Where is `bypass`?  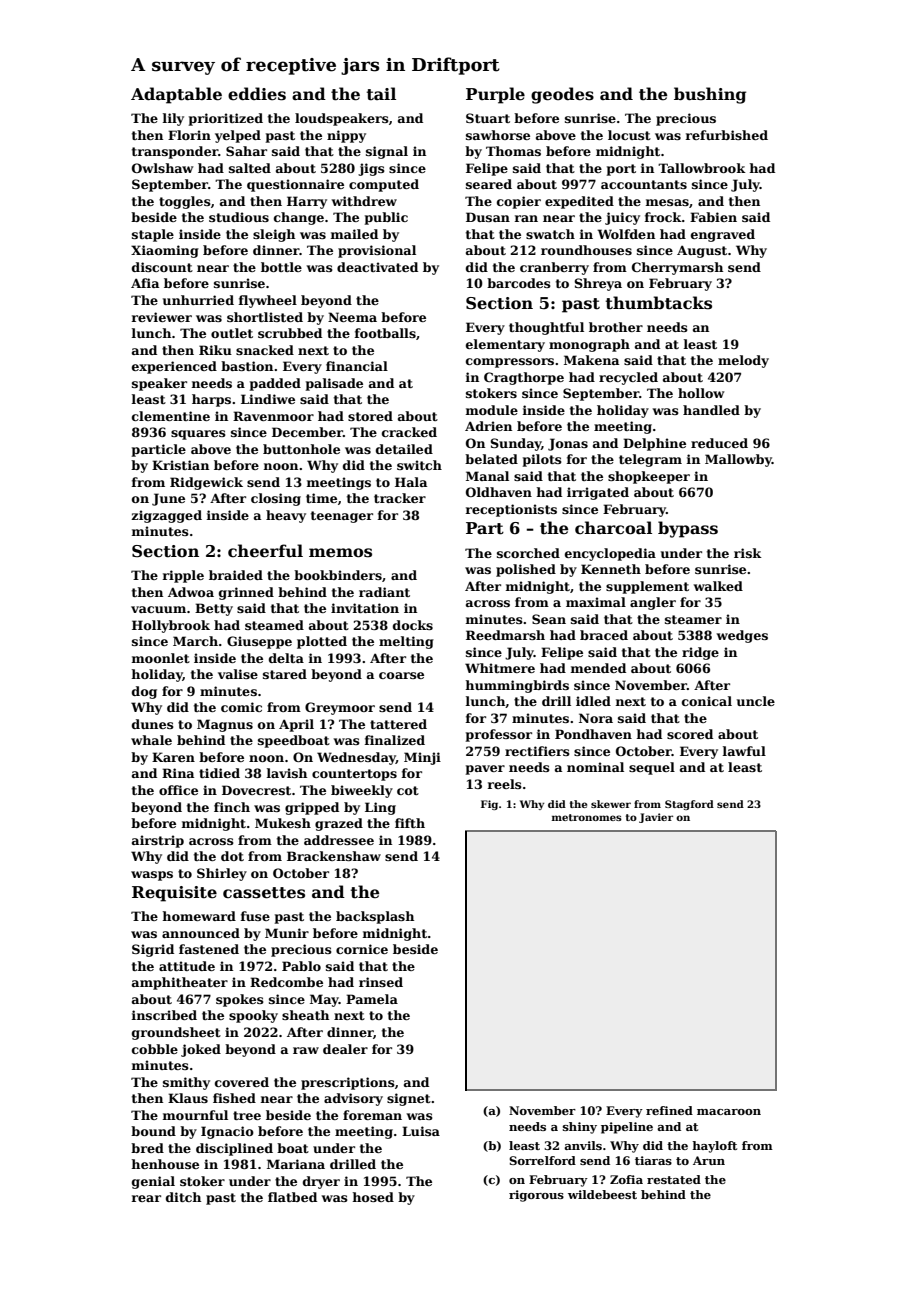 bypass is located at coordinates (688, 529).
